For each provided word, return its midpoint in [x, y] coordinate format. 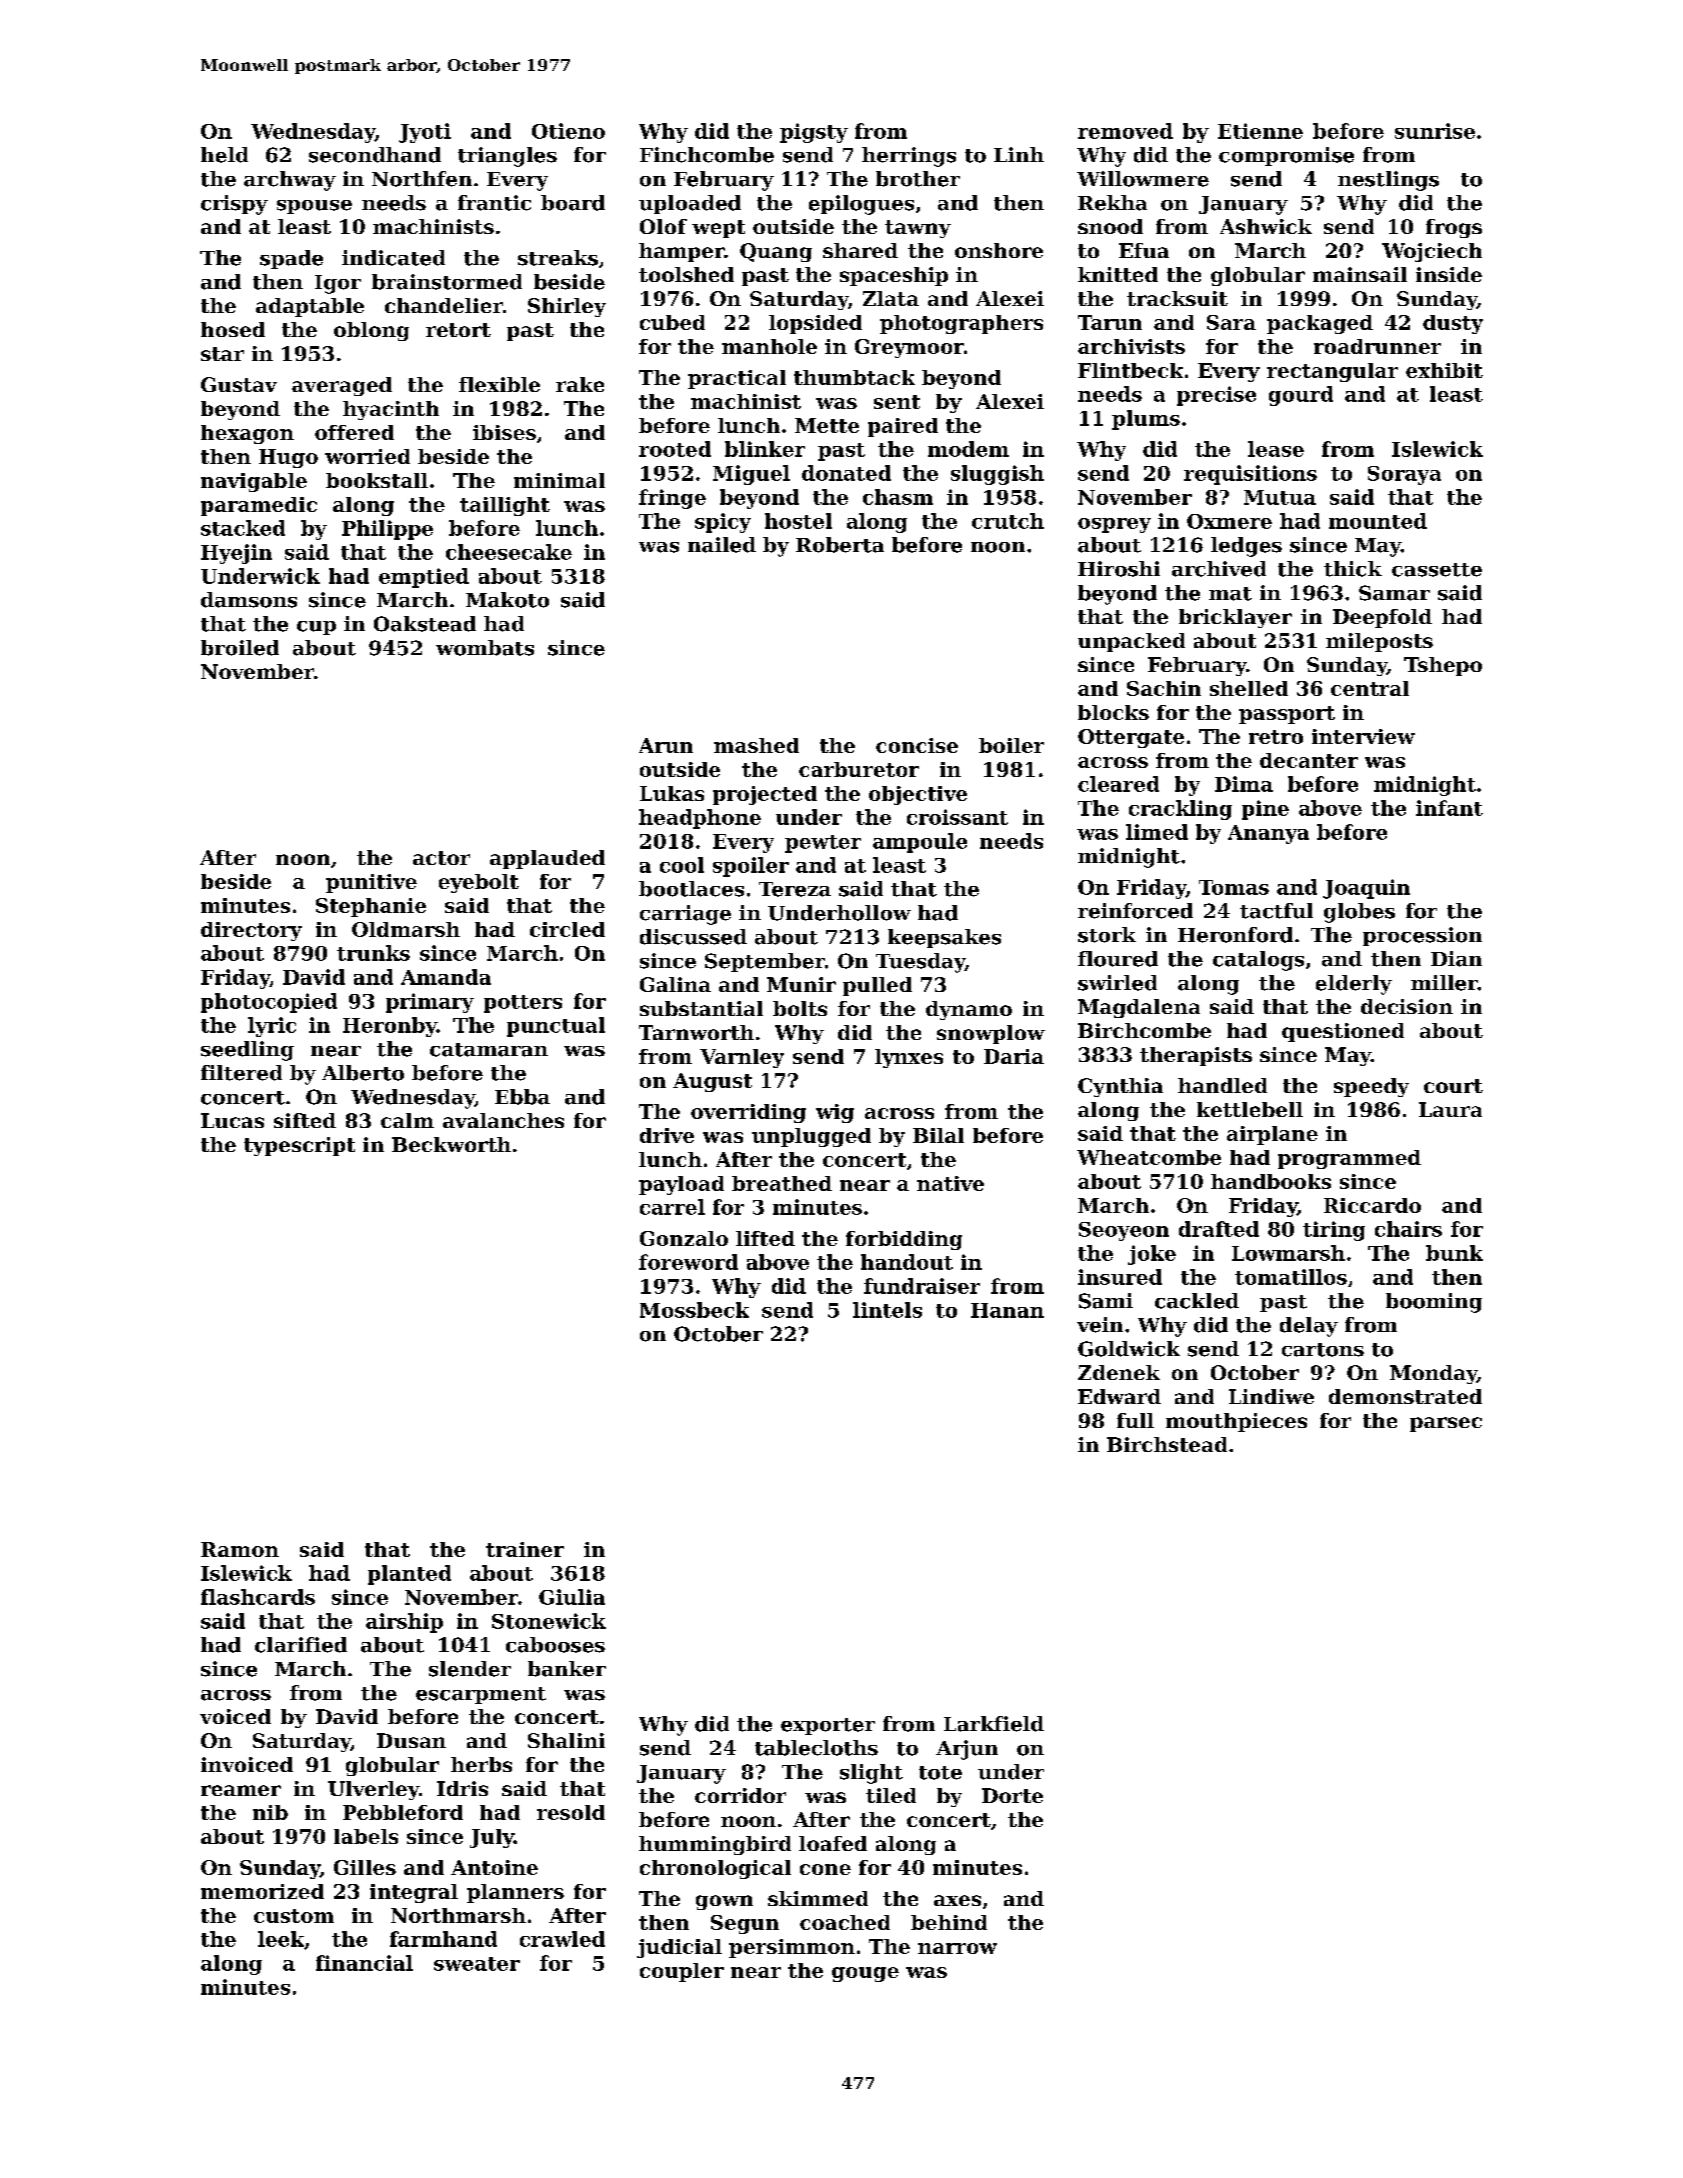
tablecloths [816, 1748]
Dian [1456, 959]
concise [917, 745]
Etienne [1260, 131]
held [224, 155]
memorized [262, 1891]
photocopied [269, 1003]
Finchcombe [707, 155]
